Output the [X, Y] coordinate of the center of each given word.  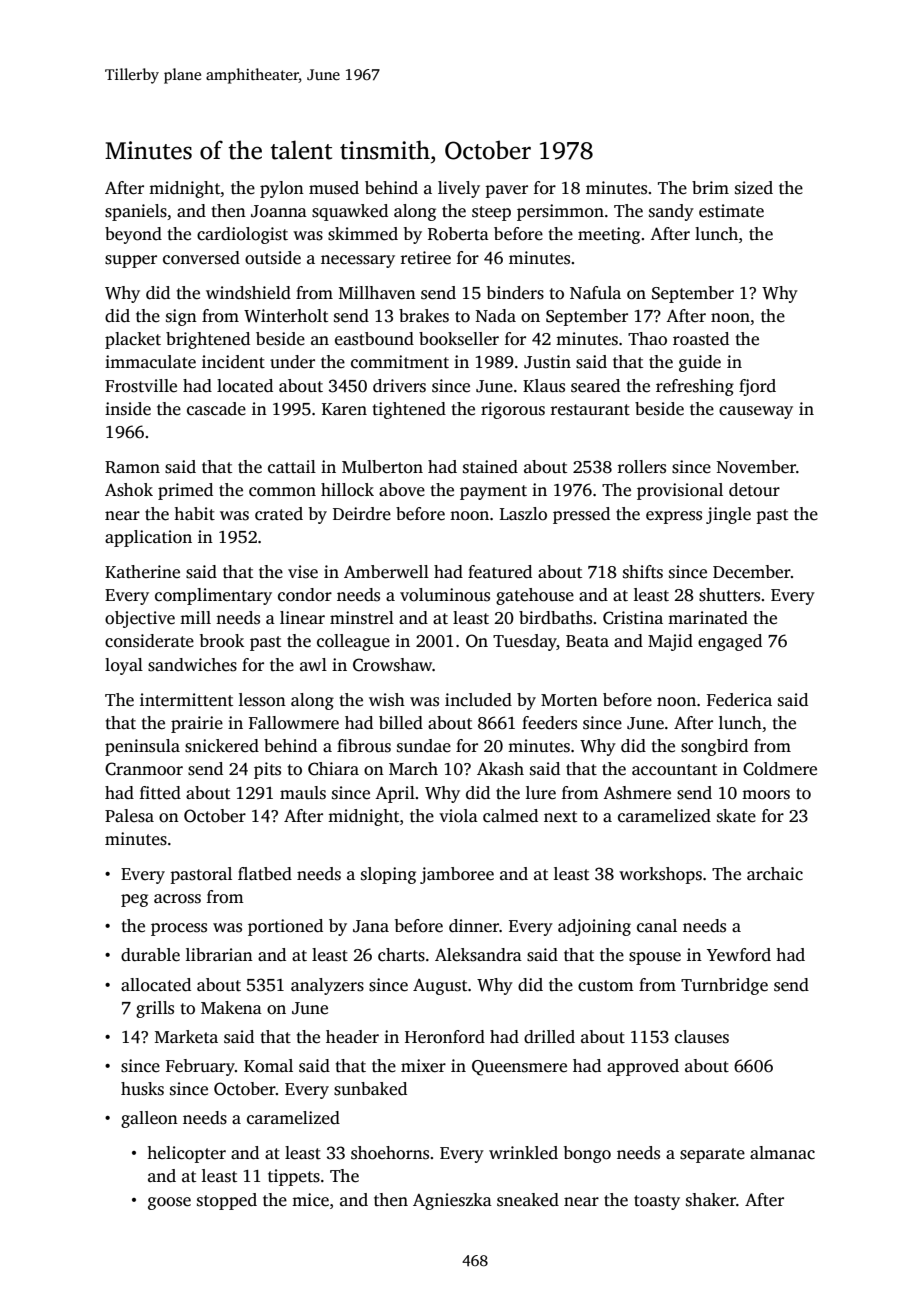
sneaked [528, 1200]
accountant [674, 770]
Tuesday [525, 642]
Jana [371, 926]
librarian [219, 954]
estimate [731, 211]
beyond [133, 235]
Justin [547, 362]
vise [303, 572]
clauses [702, 1037]
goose [169, 1203]
